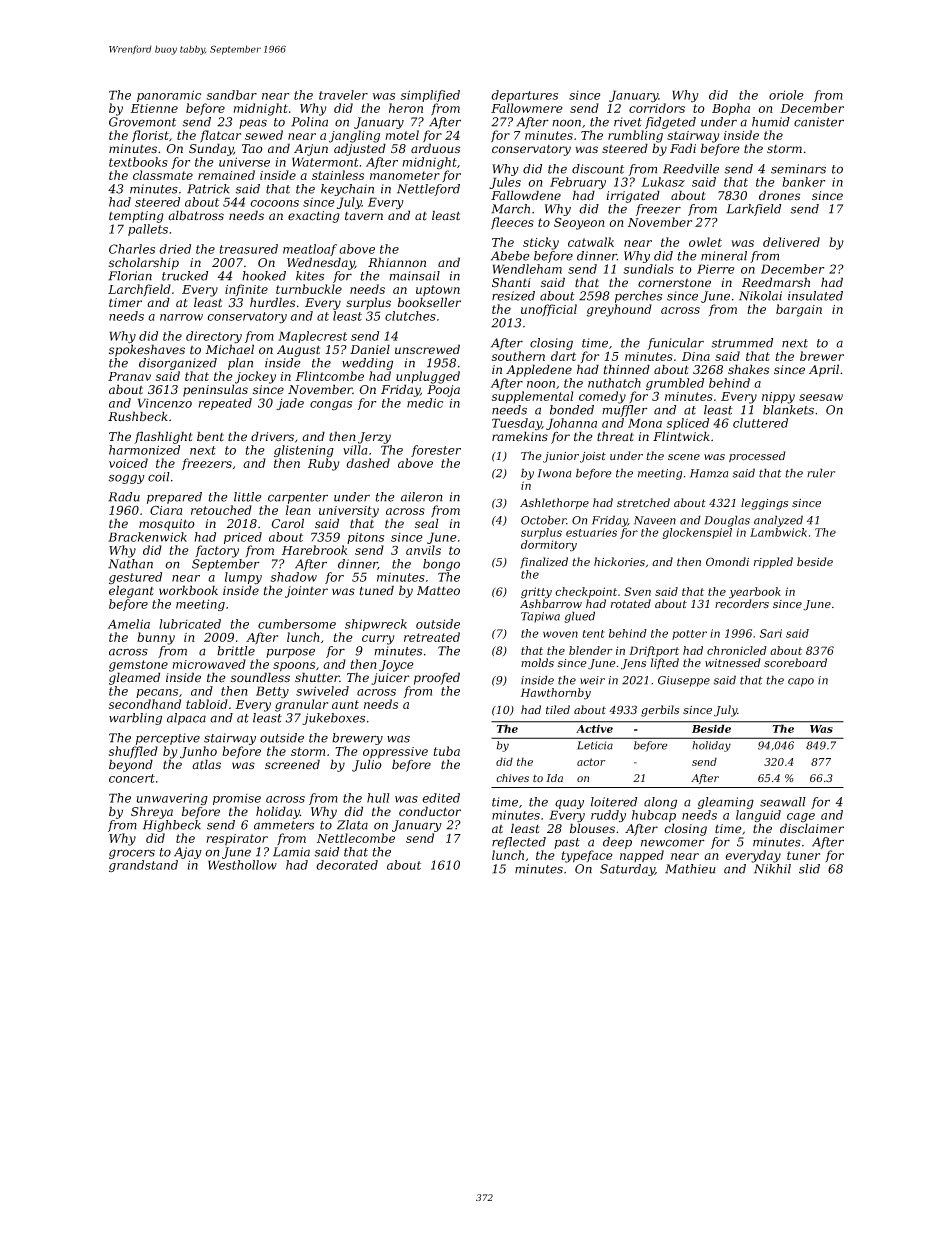  What do you see at coordinates (236, 651) in the screenshot?
I see `brittle` at bounding box center [236, 651].
